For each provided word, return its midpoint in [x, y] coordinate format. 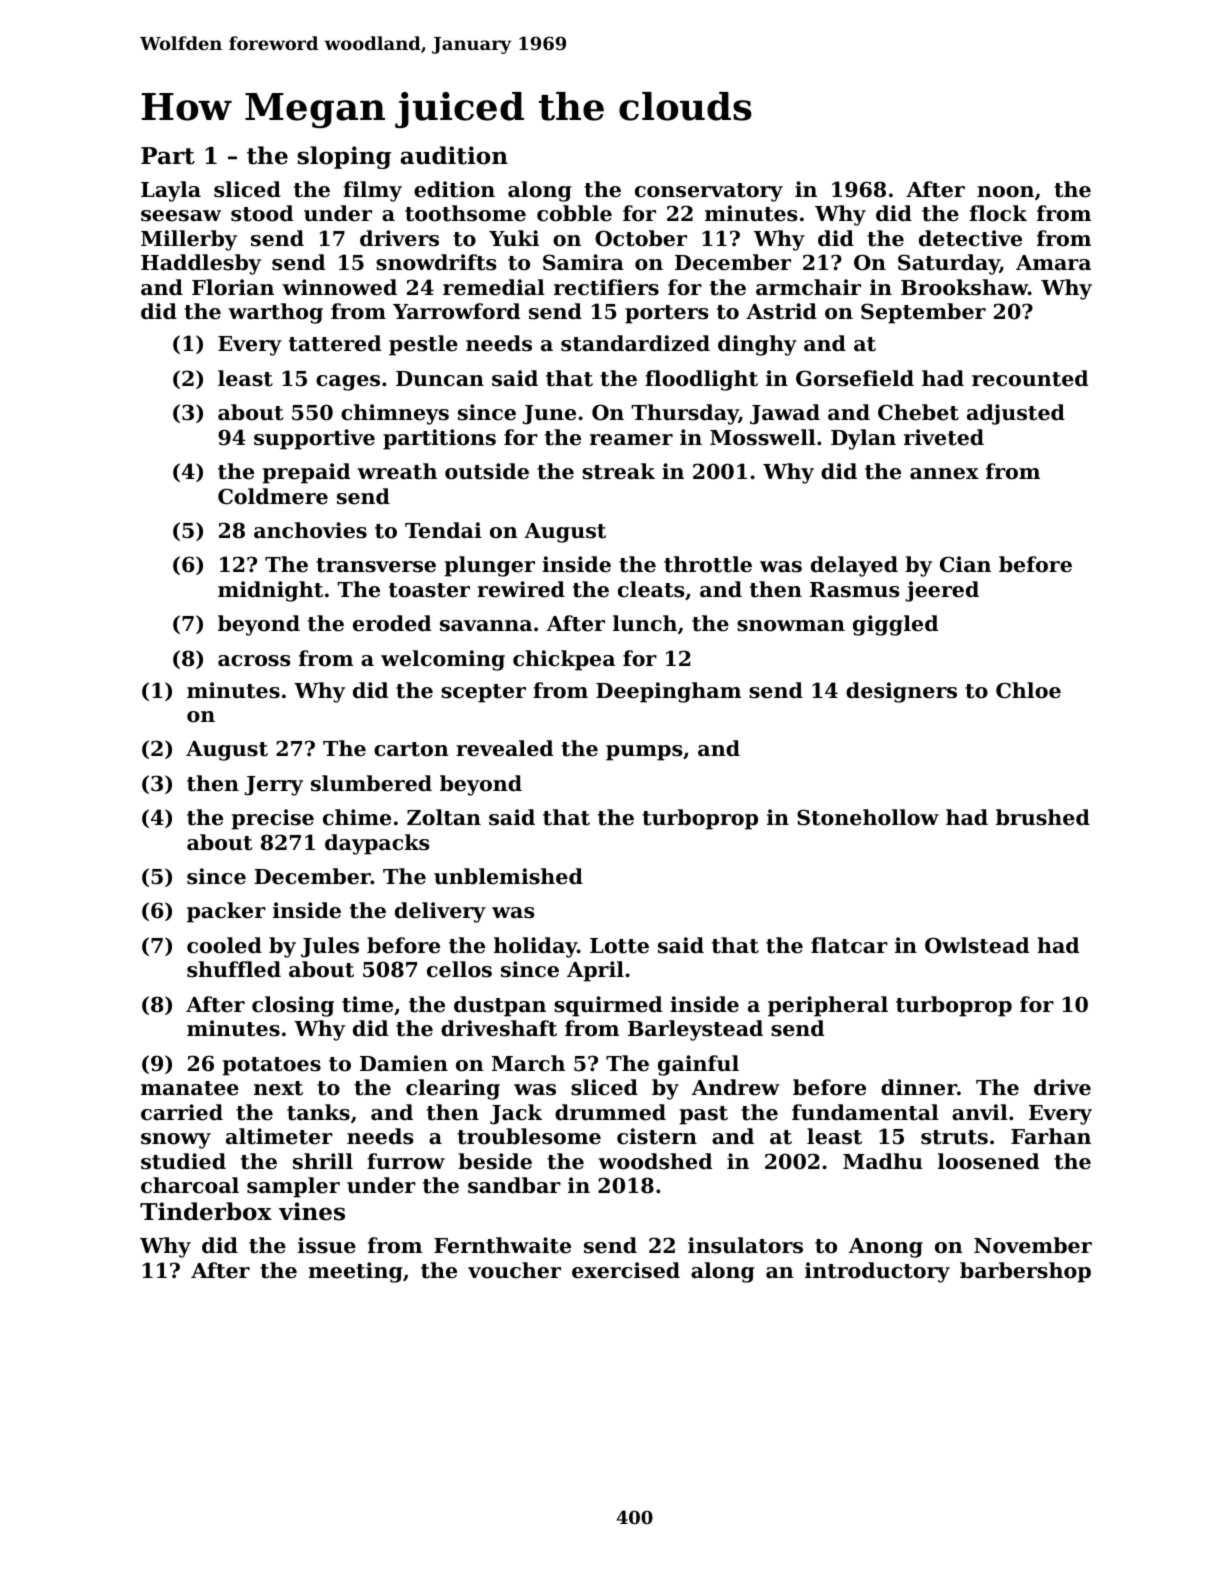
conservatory [709, 192]
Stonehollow [868, 817]
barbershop [1025, 1272]
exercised [626, 1270]
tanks [318, 1112]
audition [454, 155]
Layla [171, 191]
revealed [504, 748]
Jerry [273, 786]
